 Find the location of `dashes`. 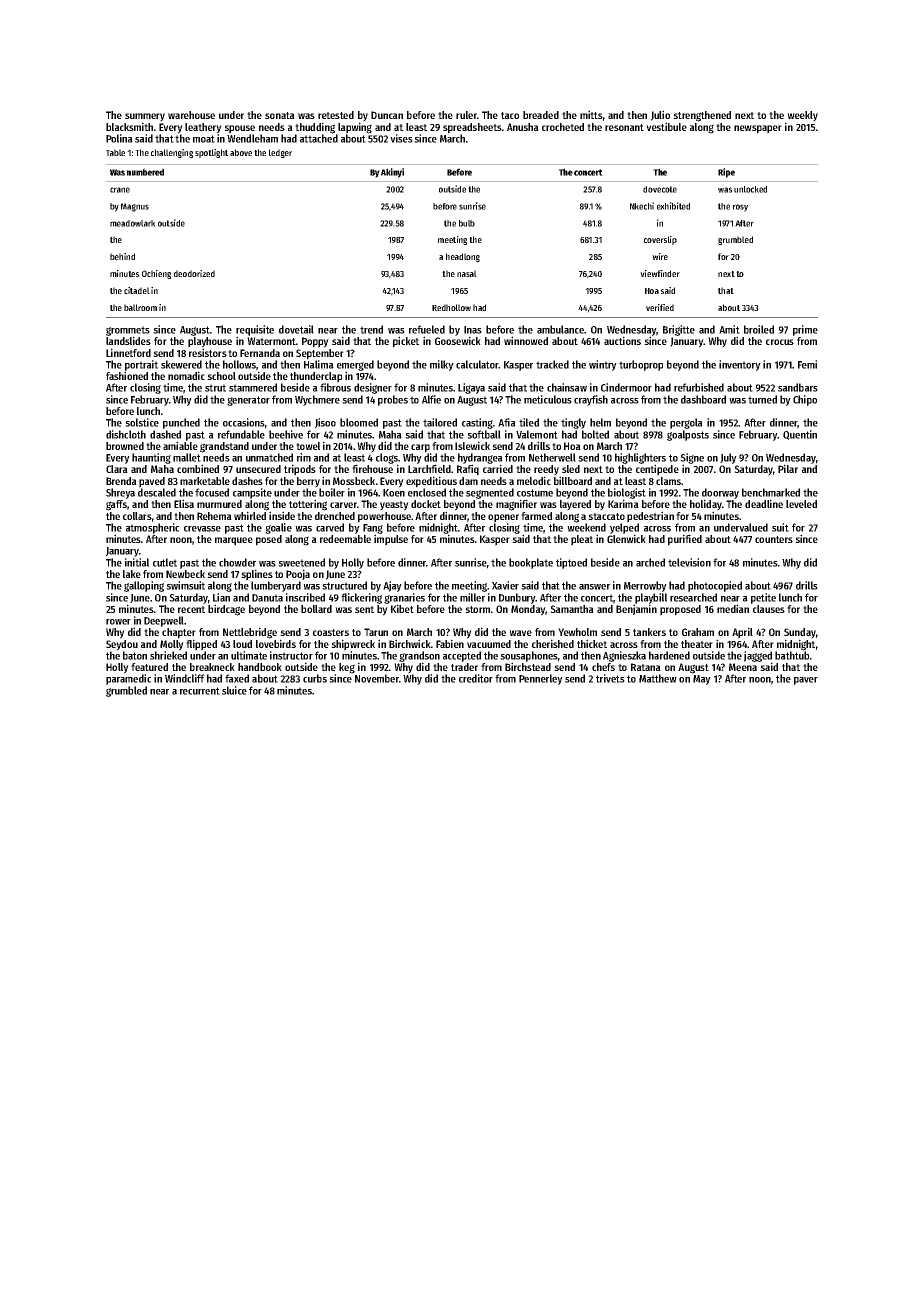

dashes is located at coordinates (247, 481).
